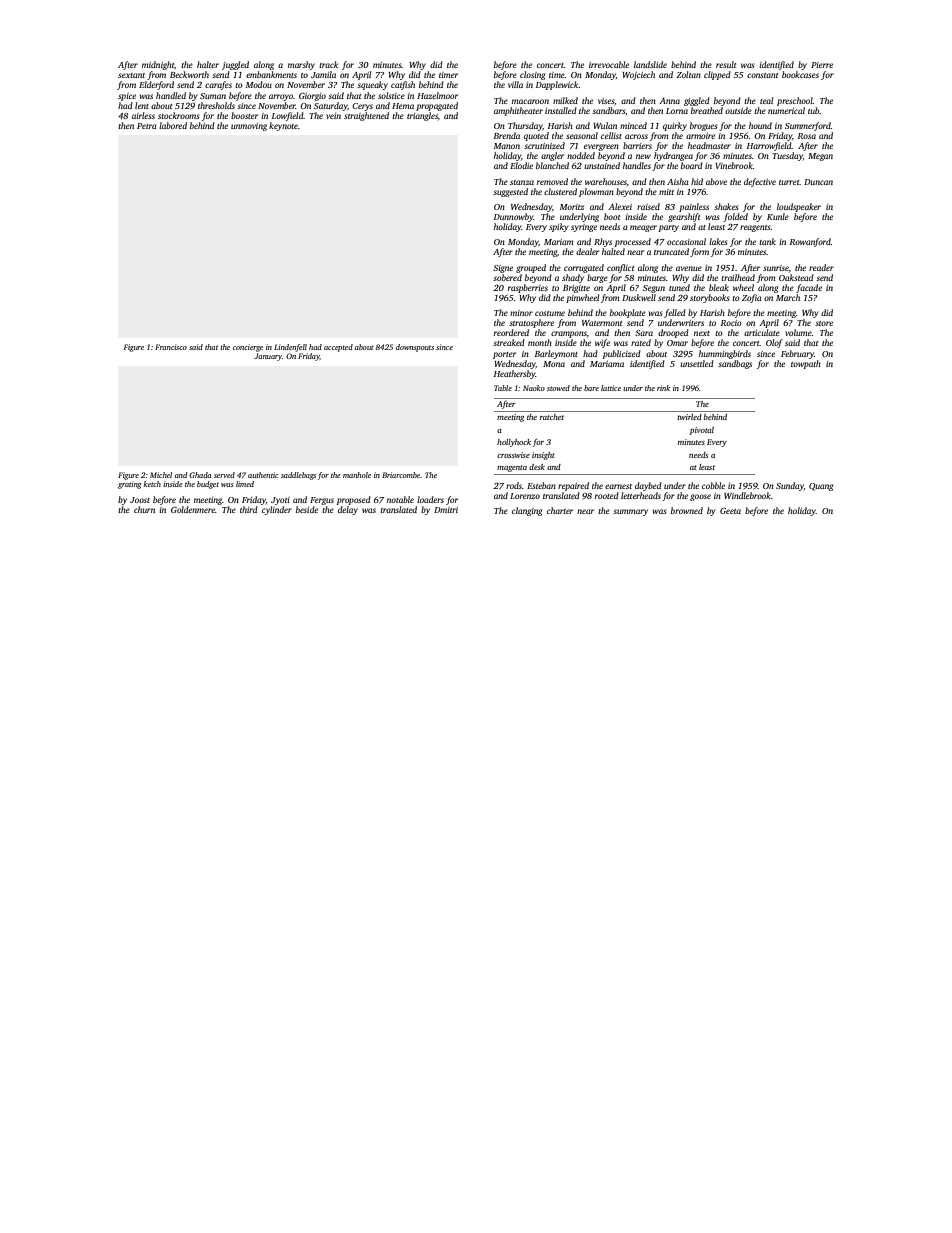 This screenshot has width=952, height=1233. What do you see at coordinates (328, 64) in the screenshot?
I see `track` at bounding box center [328, 64].
